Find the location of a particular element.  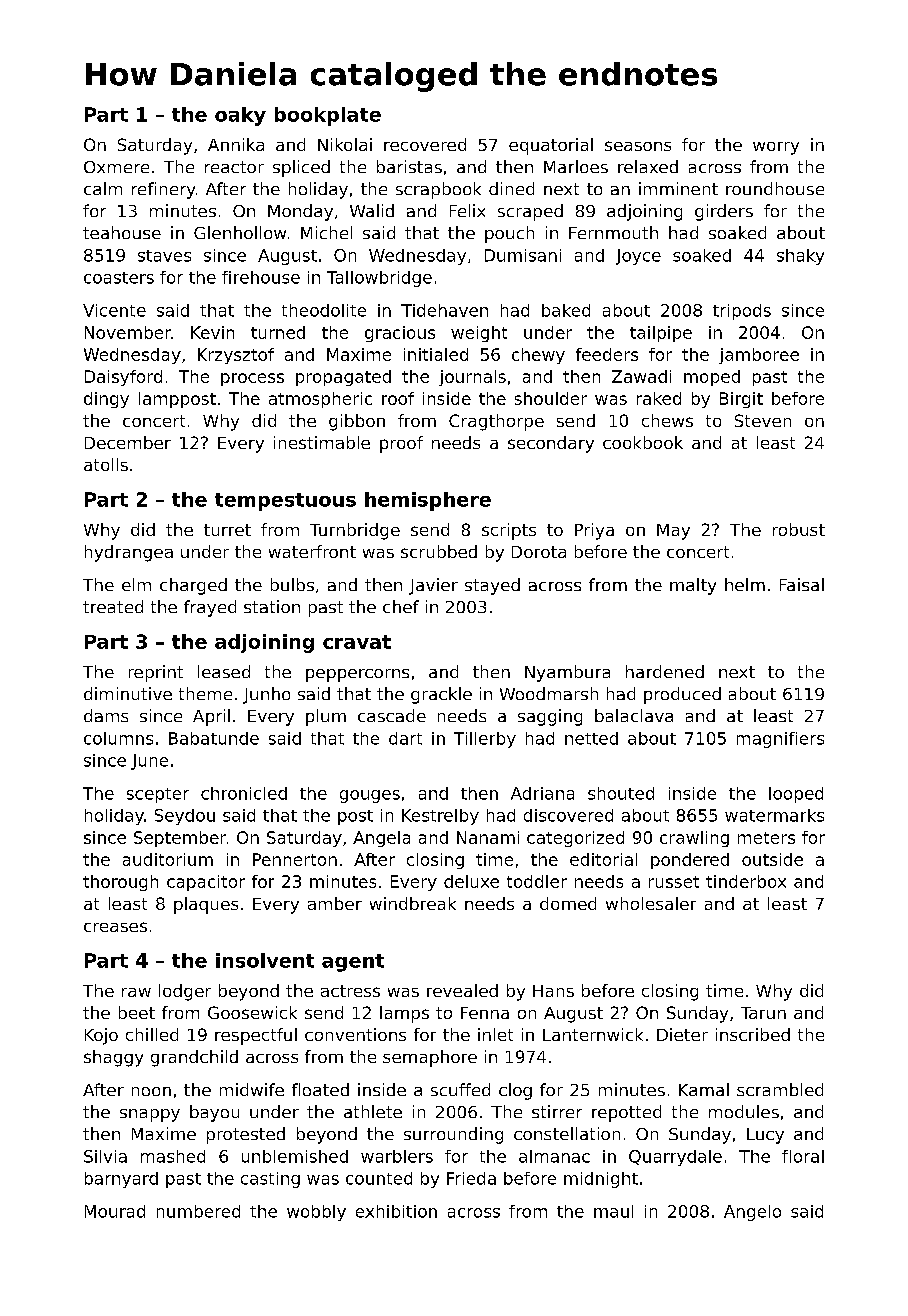

casting is located at coordinates (270, 1180).
